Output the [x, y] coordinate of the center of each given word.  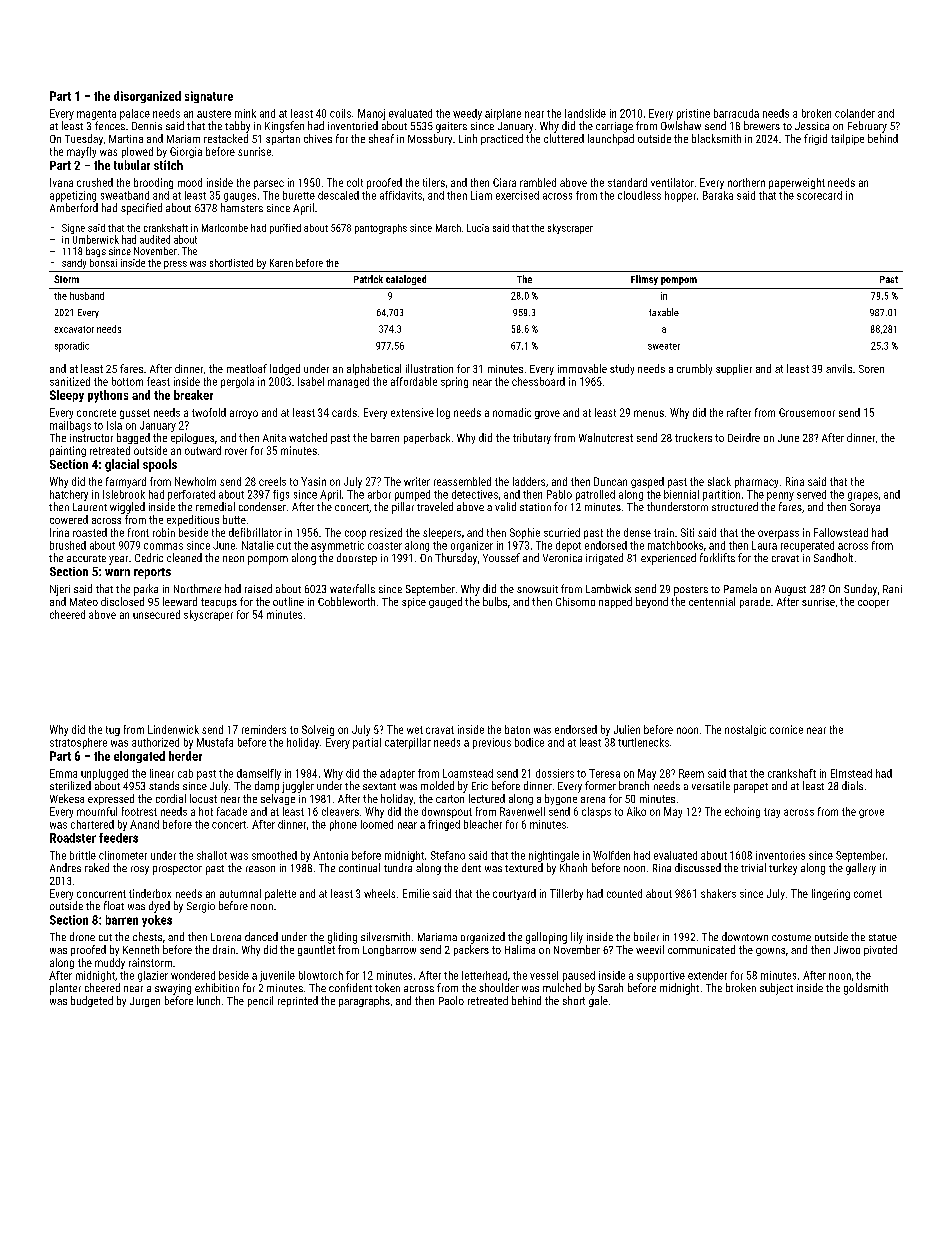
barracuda [736, 113]
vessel [544, 975]
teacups [219, 603]
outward [203, 450]
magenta [96, 115]
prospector [177, 870]
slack [719, 481]
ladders [529, 481]
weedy [467, 114]
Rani [892, 589]
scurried [562, 532]
